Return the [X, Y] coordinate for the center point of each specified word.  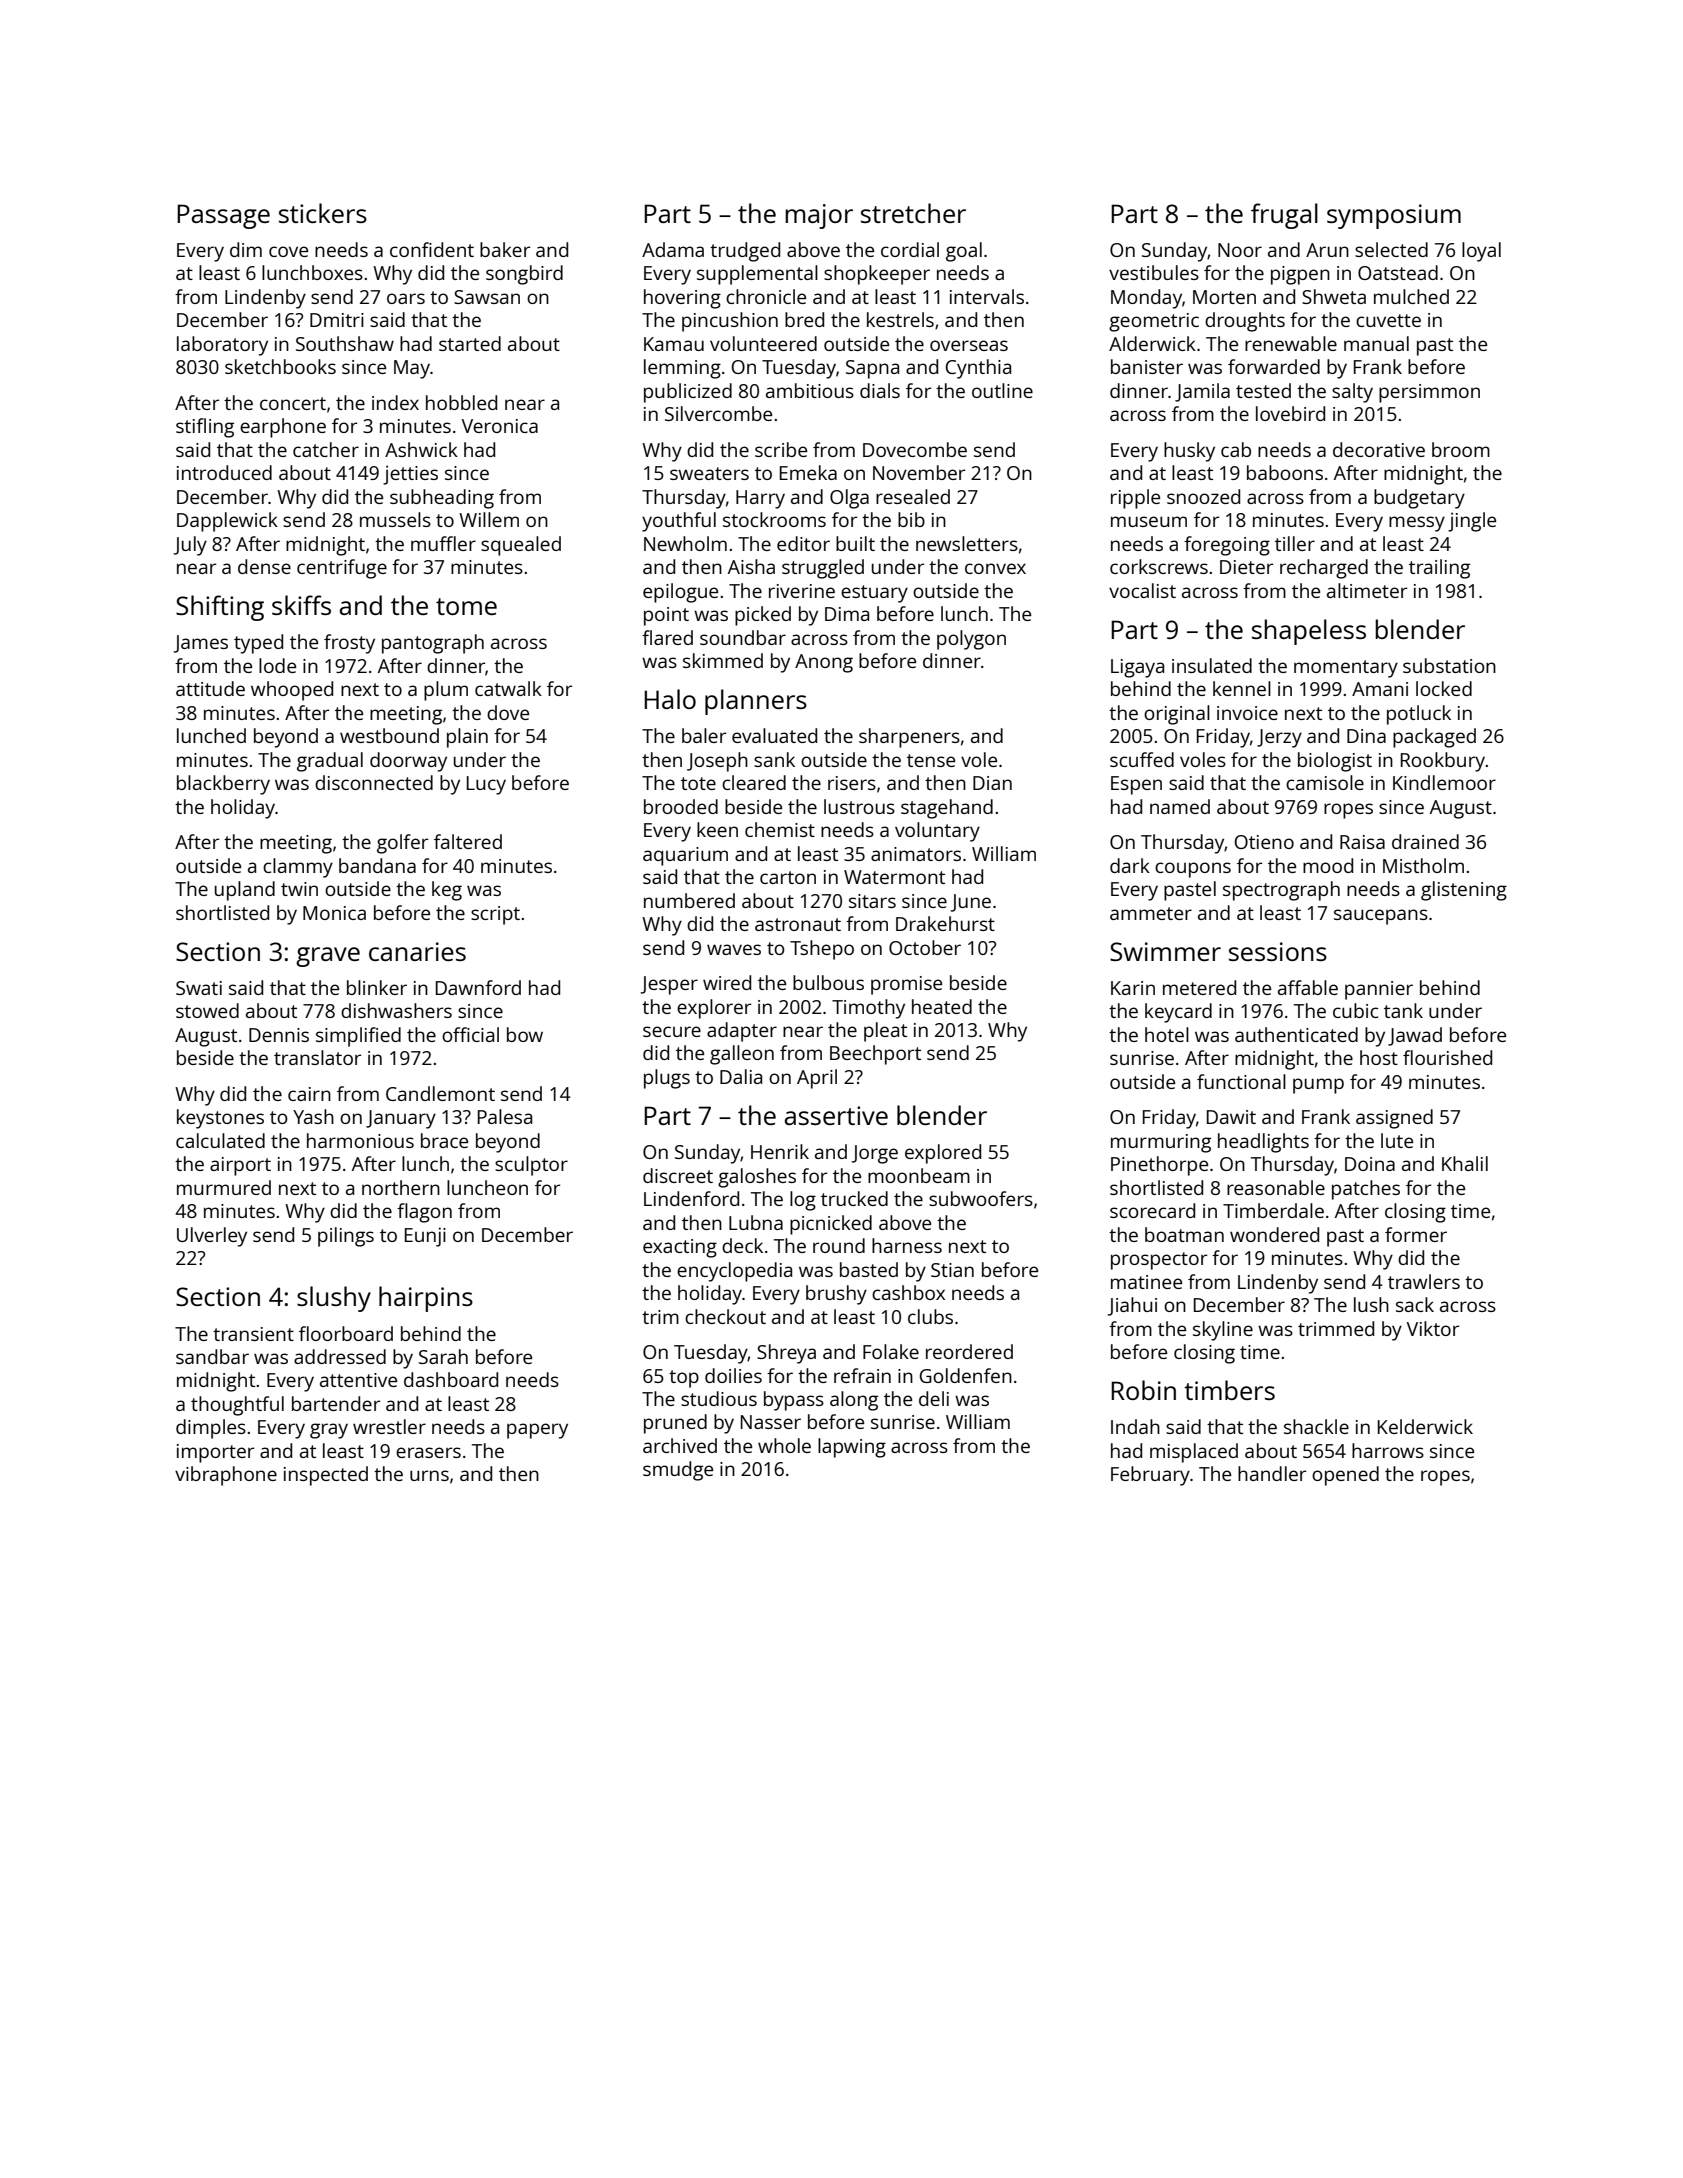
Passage [223, 216]
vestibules [1154, 272]
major [819, 216]
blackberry [223, 785]
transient [253, 1334]
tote [698, 783]
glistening [1464, 891]
